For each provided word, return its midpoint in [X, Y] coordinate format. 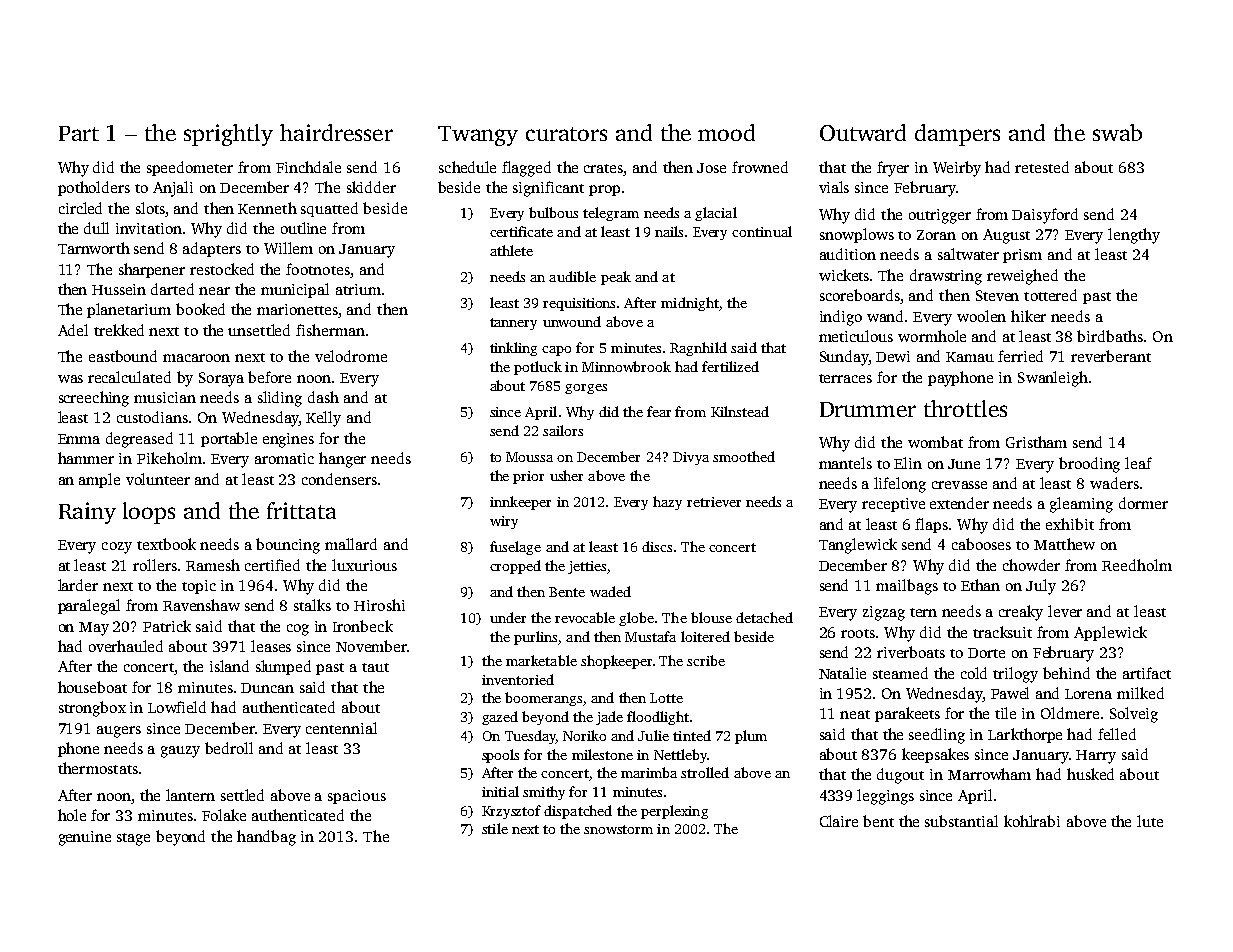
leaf [1138, 463]
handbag [266, 838]
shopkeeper [616, 662]
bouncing [288, 546]
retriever [714, 502]
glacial [716, 214]
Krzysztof [511, 812]
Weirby [957, 169]
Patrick [167, 626]
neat [855, 714]
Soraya [221, 379]
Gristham [1036, 442]
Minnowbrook [626, 366]
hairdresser [336, 132]
